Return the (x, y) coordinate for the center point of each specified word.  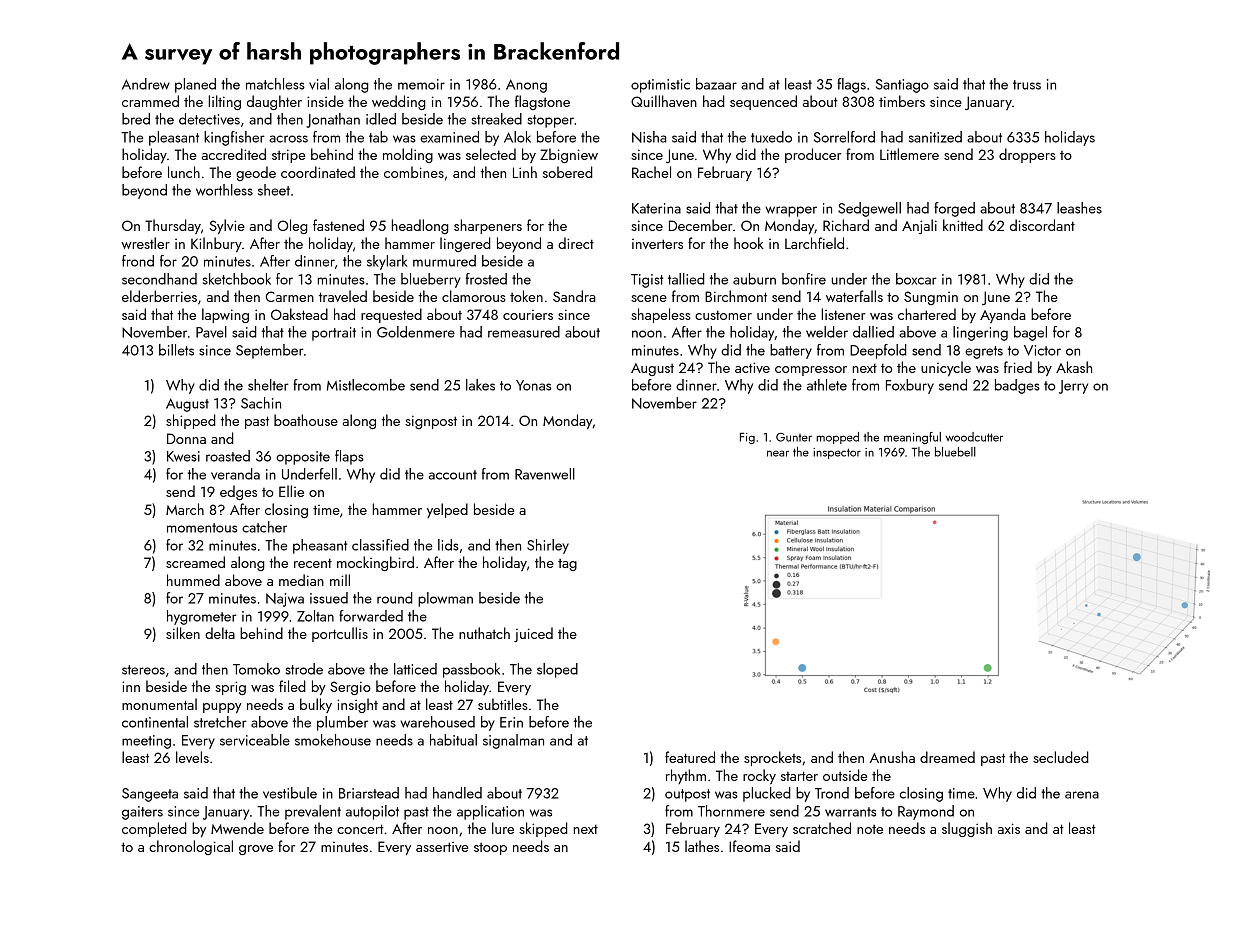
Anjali (919, 226)
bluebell (955, 452)
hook (749, 243)
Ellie (291, 491)
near (778, 453)
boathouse (306, 420)
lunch (184, 172)
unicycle (946, 368)
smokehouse (333, 740)
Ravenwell (545, 474)
